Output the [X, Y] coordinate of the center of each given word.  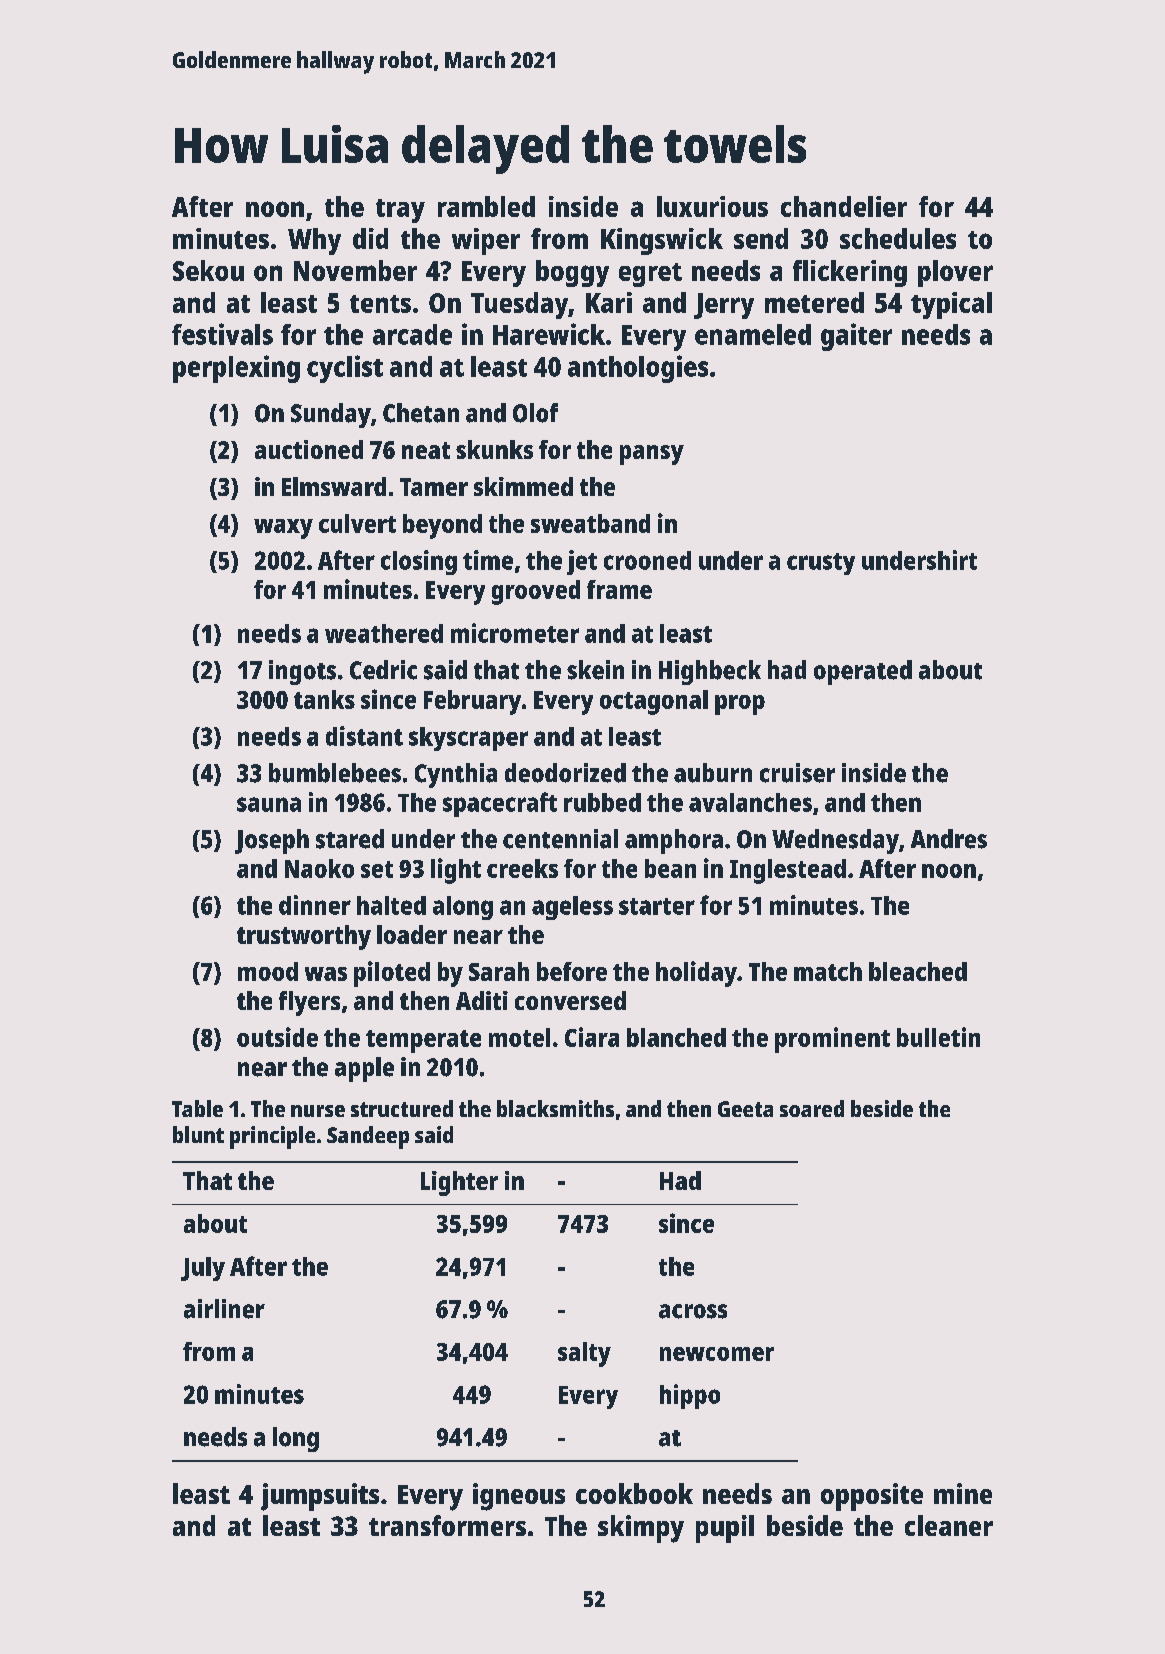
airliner [224, 1309]
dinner [315, 905]
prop [740, 705]
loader [412, 934]
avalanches [750, 802]
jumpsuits [320, 1497]
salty [584, 1354]
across [693, 1311]
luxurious [712, 206]
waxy [283, 529]
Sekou [208, 270]
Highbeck [710, 672]
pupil [725, 1529]
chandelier [844, 206]
